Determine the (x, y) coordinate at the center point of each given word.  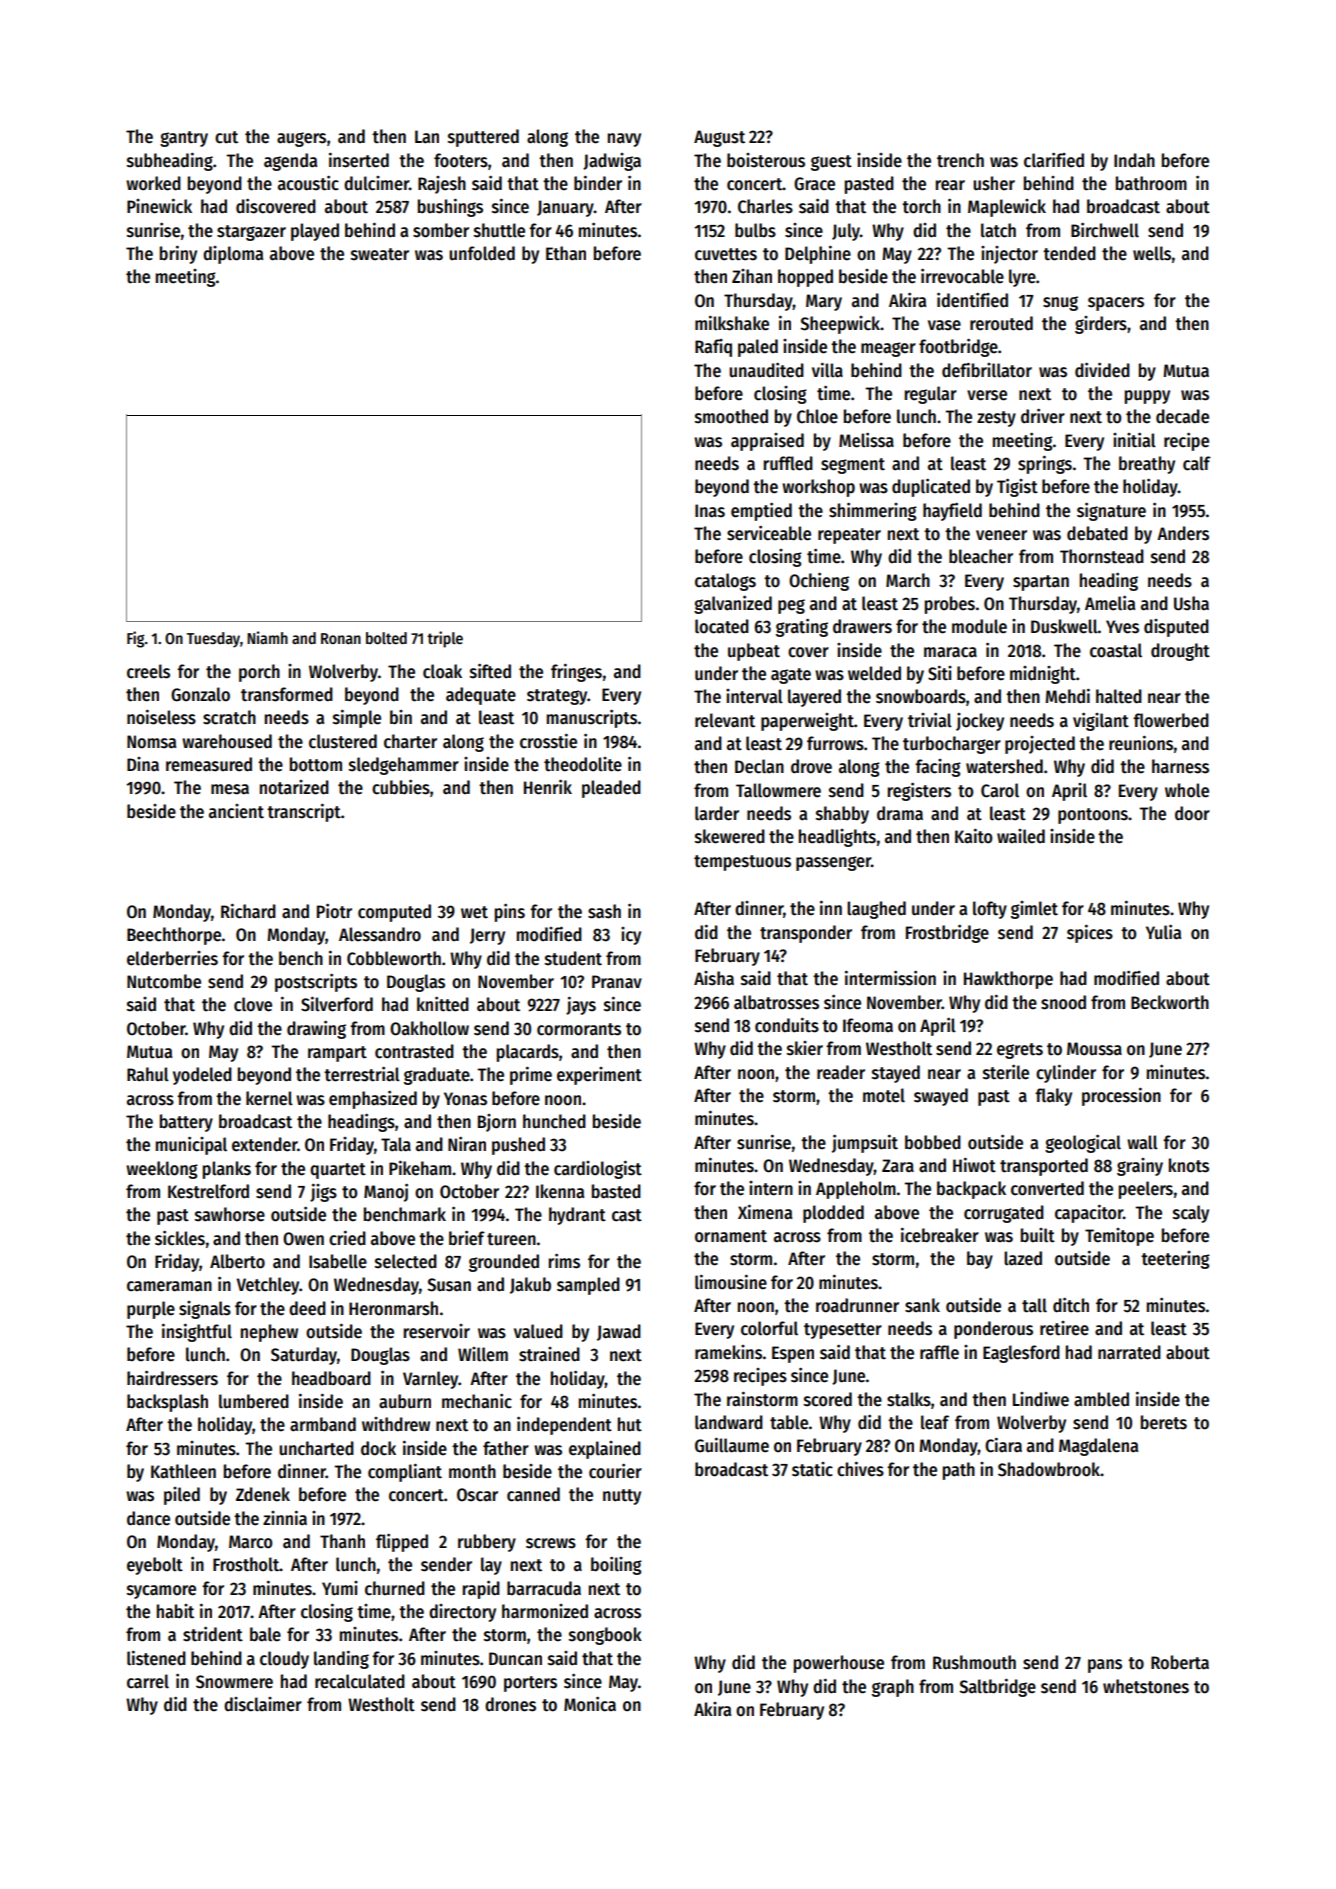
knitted (443, 1004)
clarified (1054, 160)
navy (624, 140)
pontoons (1093, 816)
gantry (184, 139)
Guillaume (732, 1445)
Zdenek (263, 1494)
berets (1164, 1422)
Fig (136, 639)
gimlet (1034, 910)
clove (253, 1004)
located (722, 626)
